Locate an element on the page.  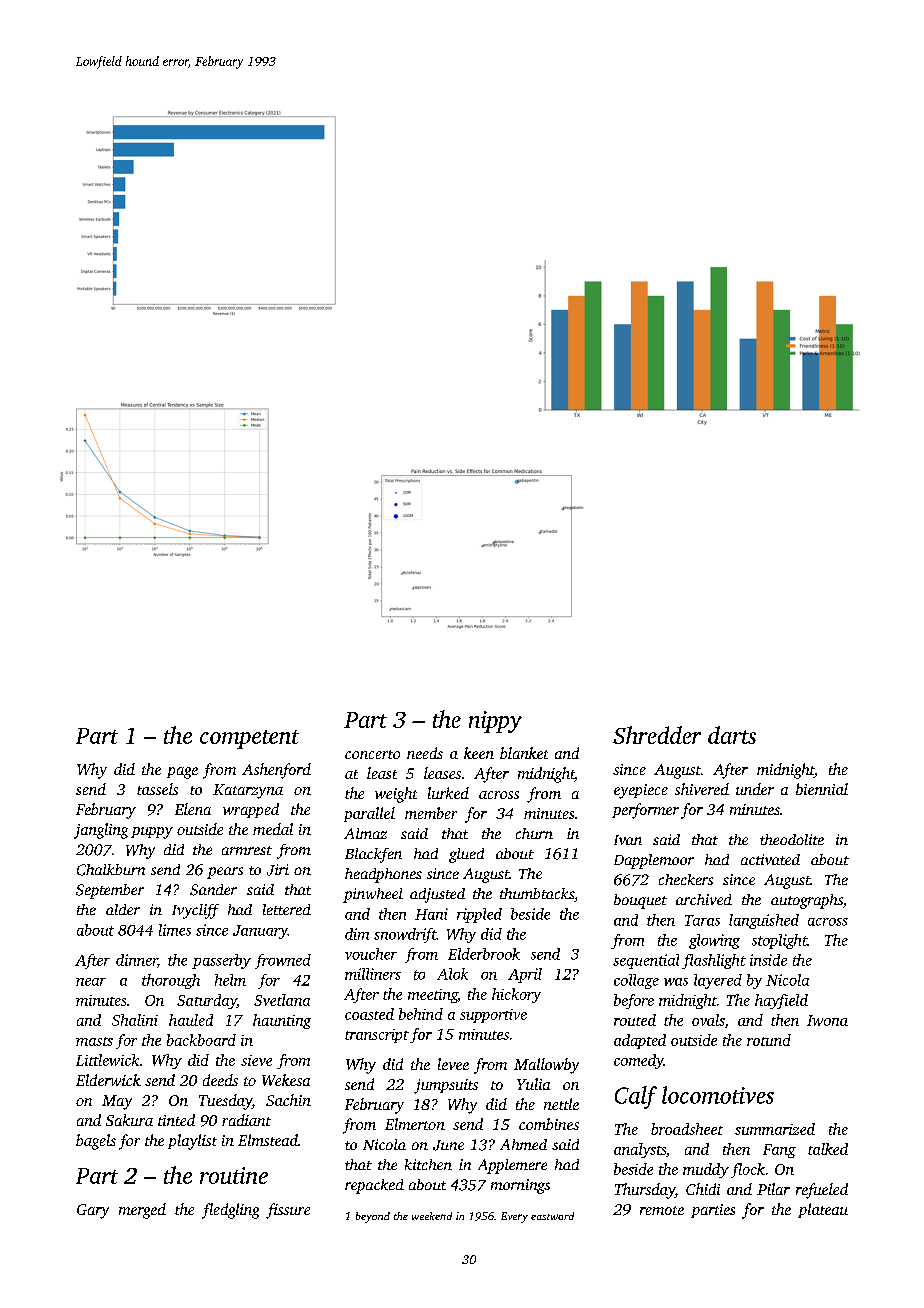
rotund is located at coordinates (769, 1040).
